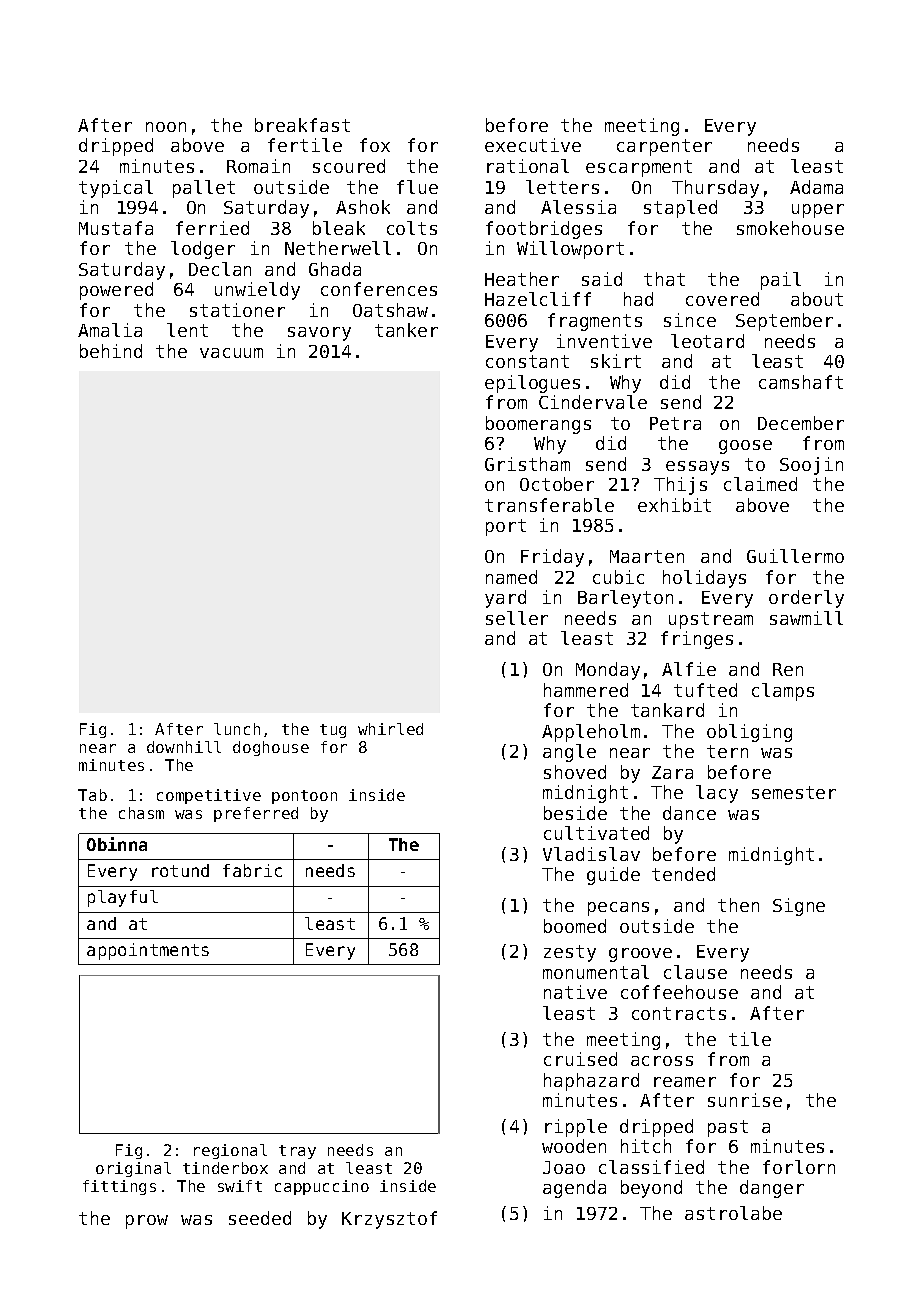 This screenshot has height=1311, width=924. I want to click on cappuccino, so click(322, 1187).
